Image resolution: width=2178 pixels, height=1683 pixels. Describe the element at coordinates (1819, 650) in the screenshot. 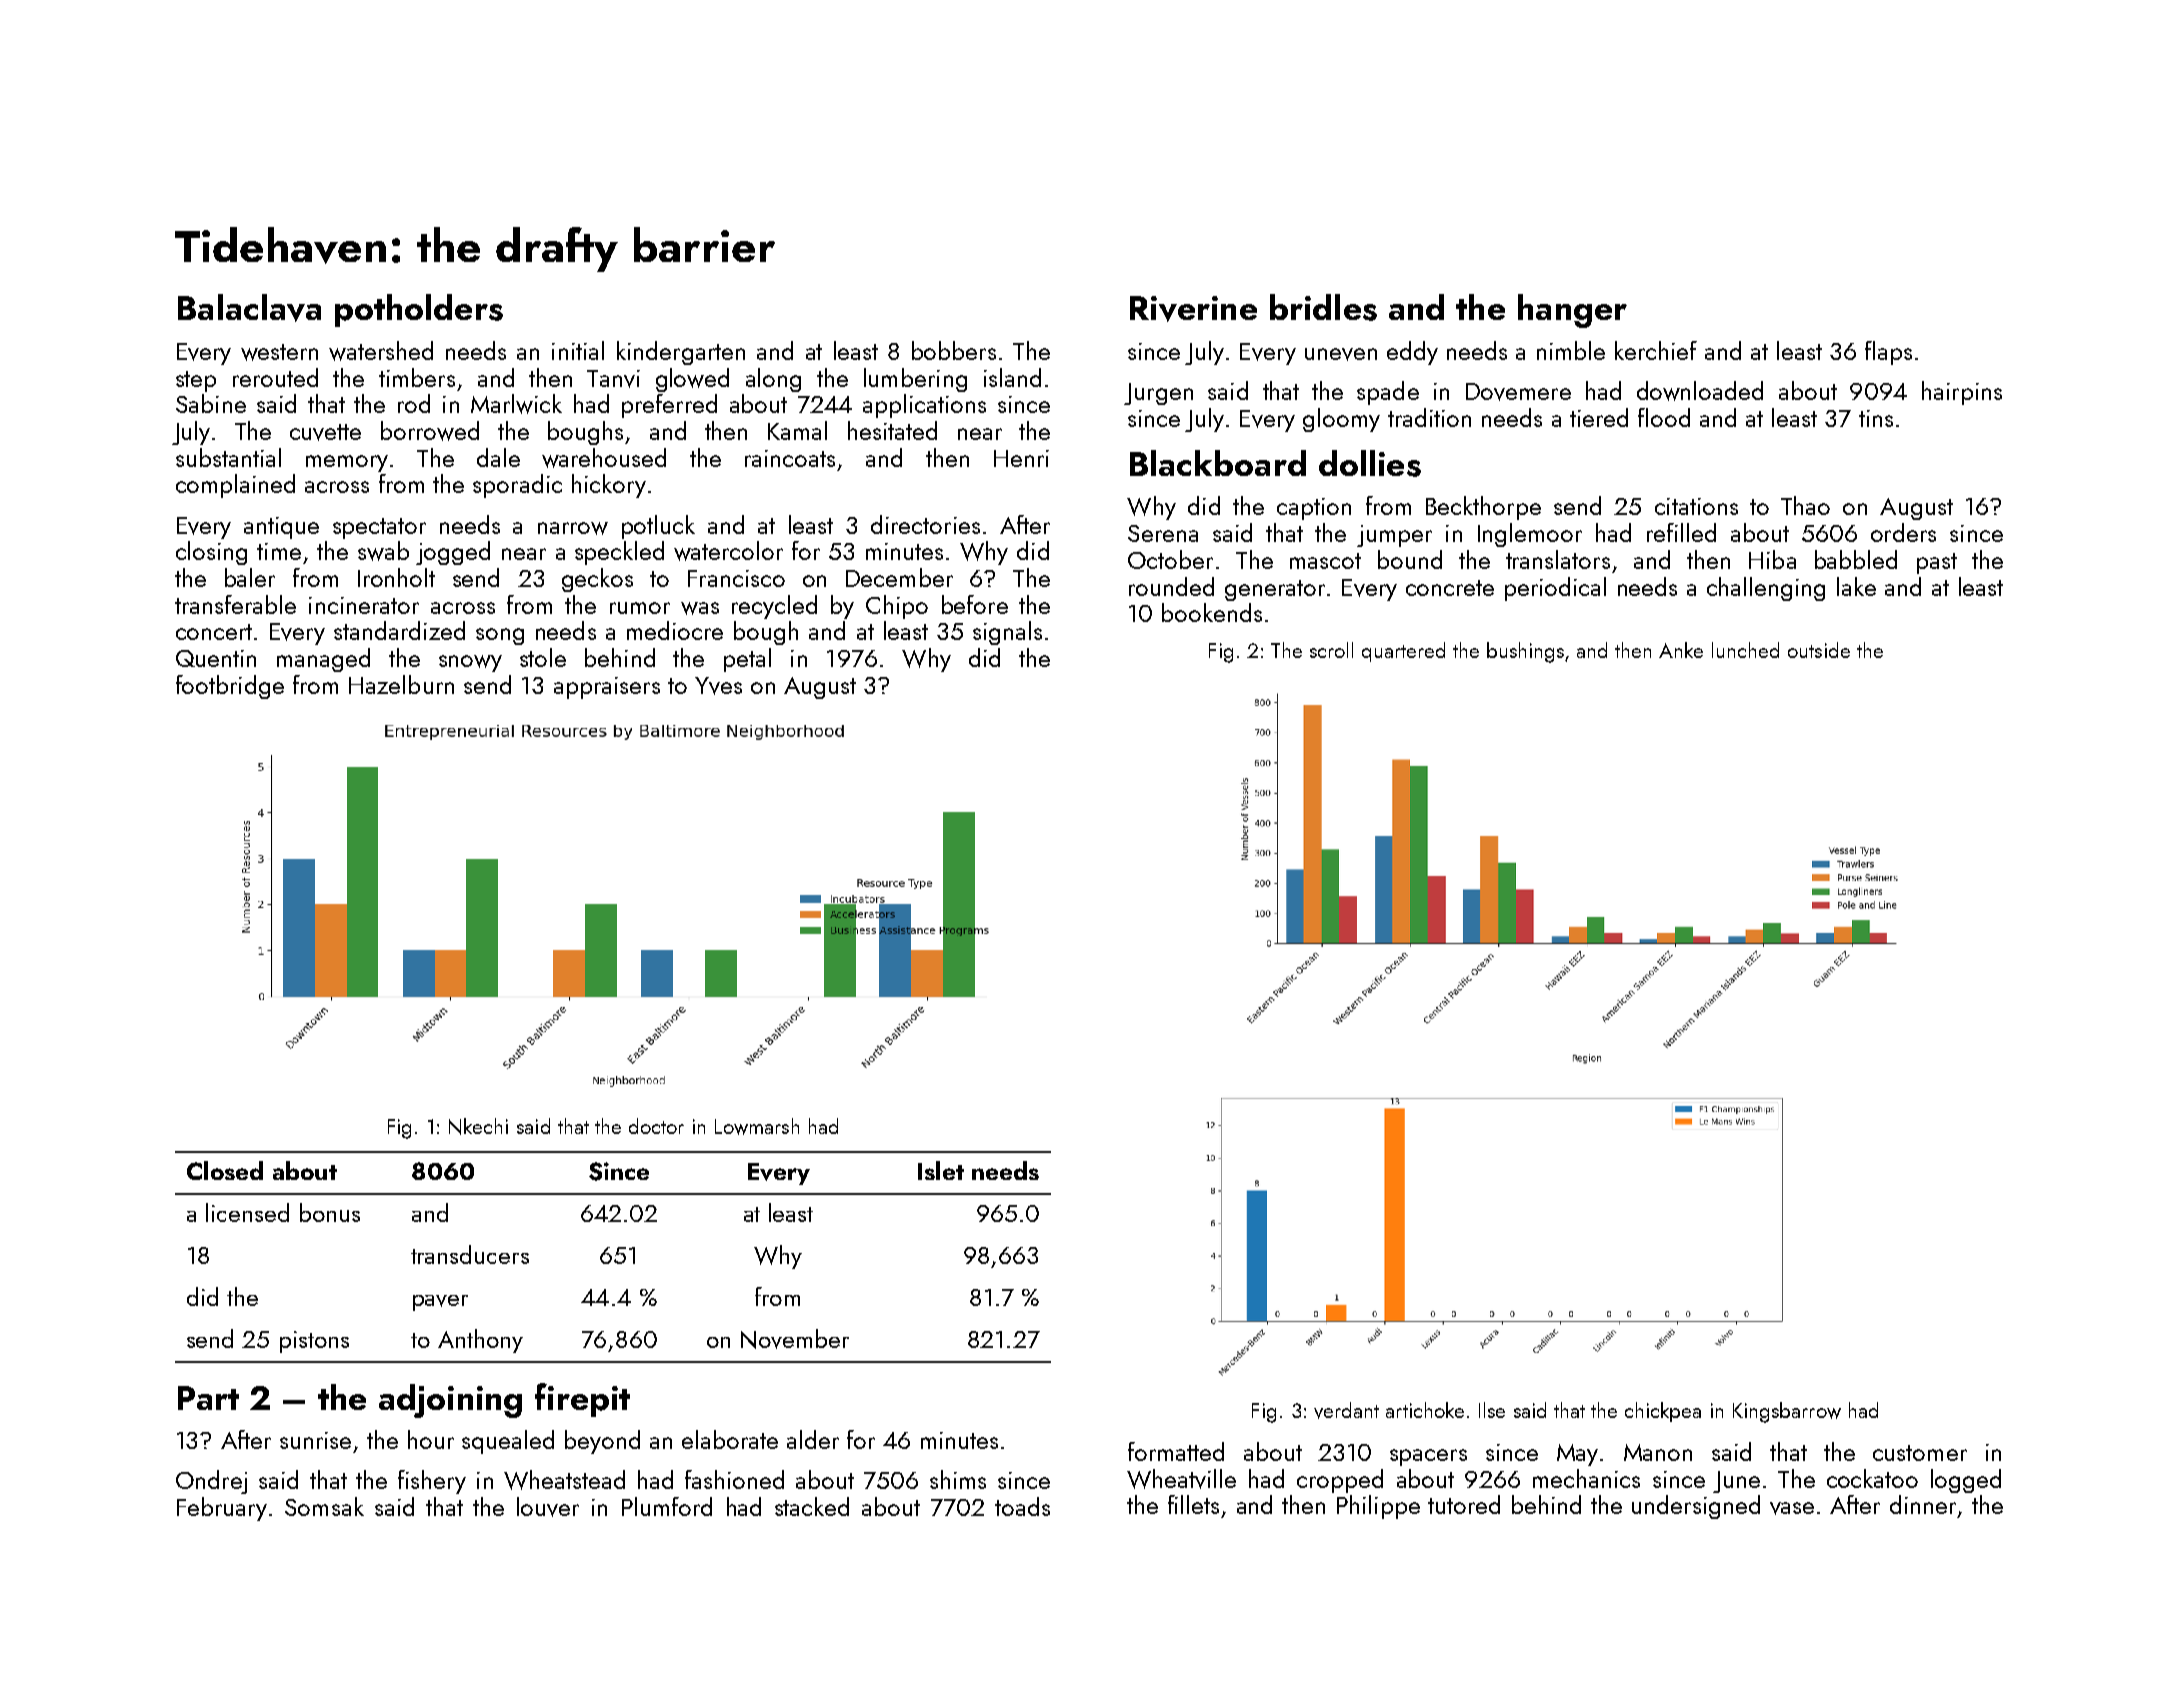

I see `outside` at that location.
